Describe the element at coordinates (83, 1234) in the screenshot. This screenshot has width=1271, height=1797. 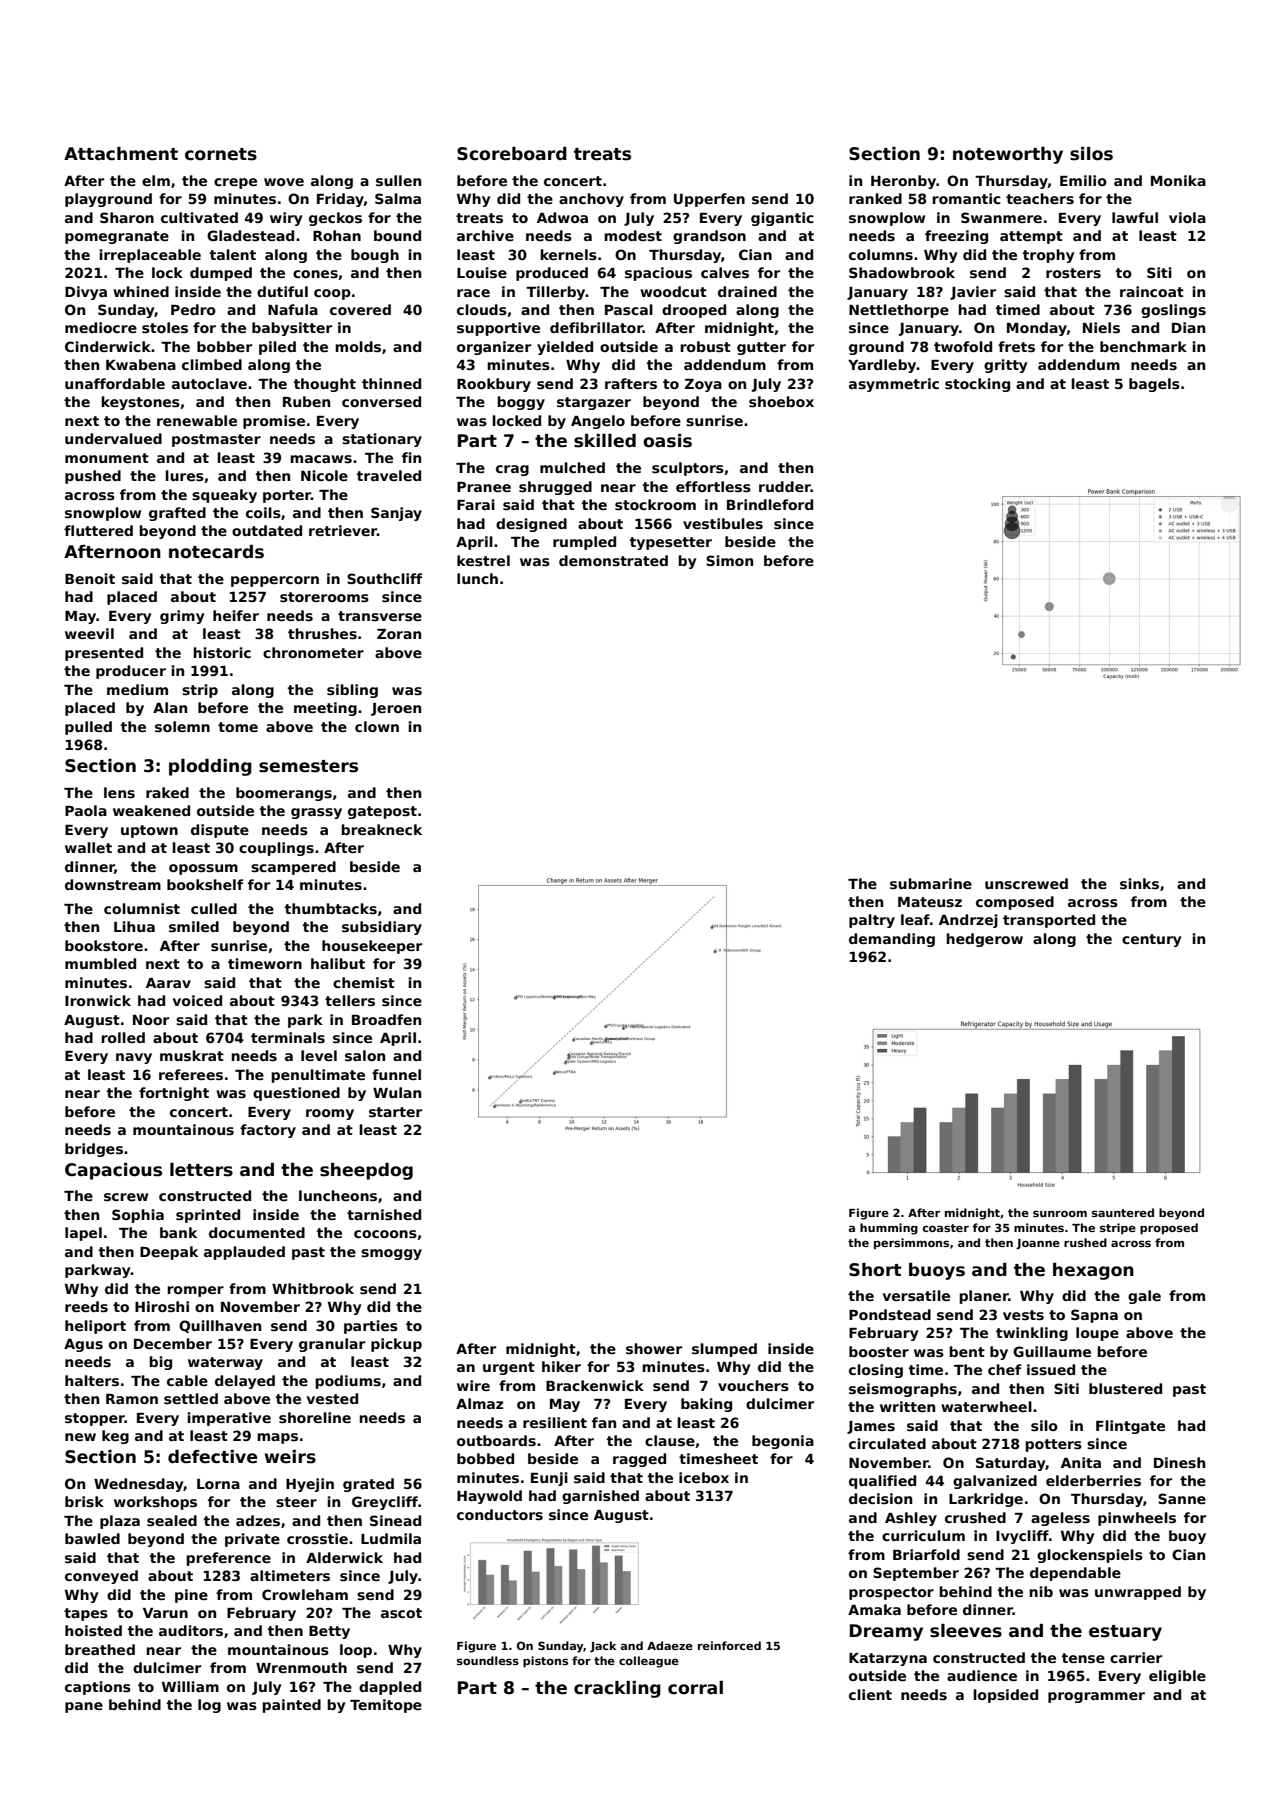
I see `lapel` at that location.
